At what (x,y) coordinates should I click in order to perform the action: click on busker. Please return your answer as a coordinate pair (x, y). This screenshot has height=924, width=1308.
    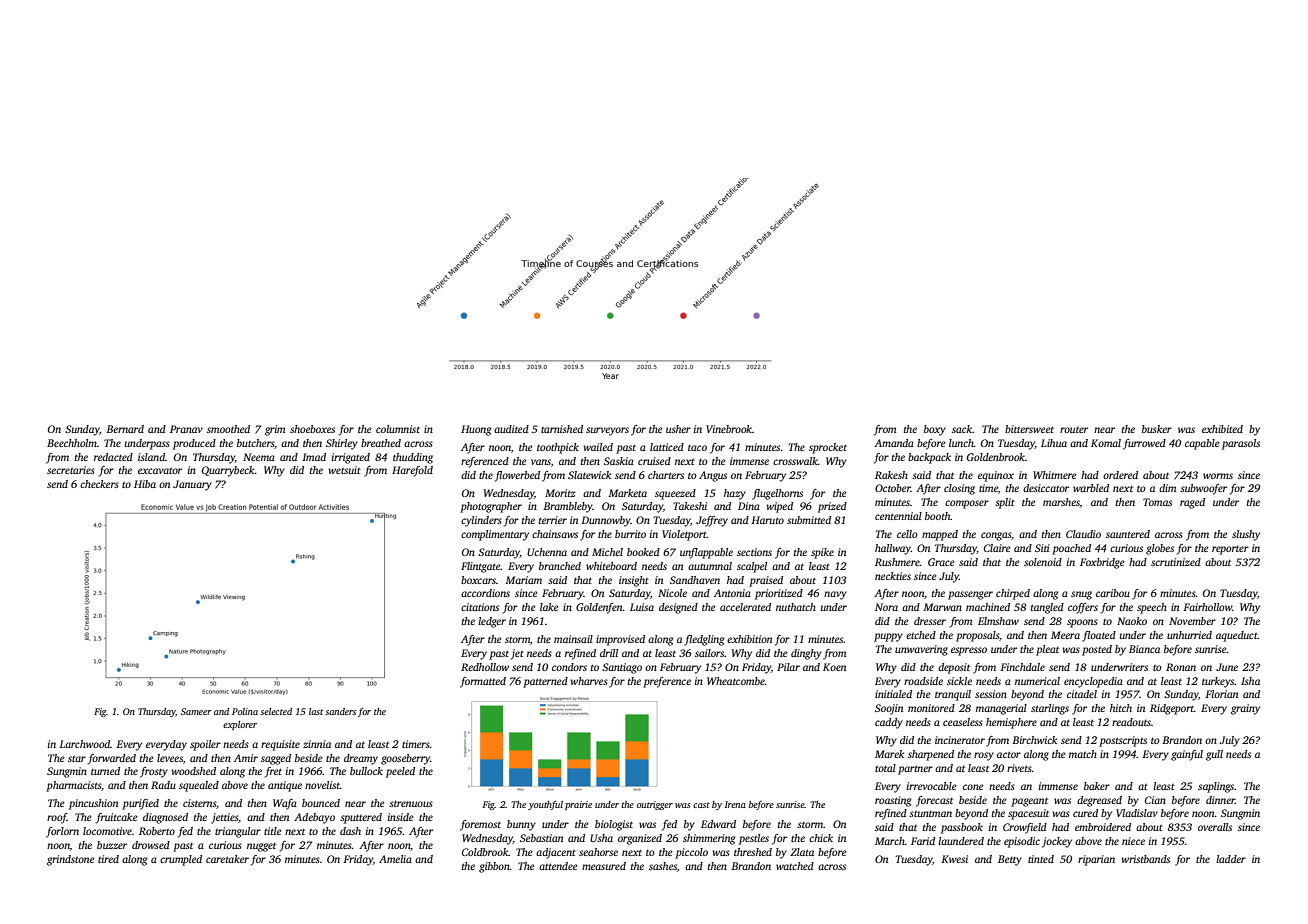
    Looking at the image, I should click on (1157, 429).
